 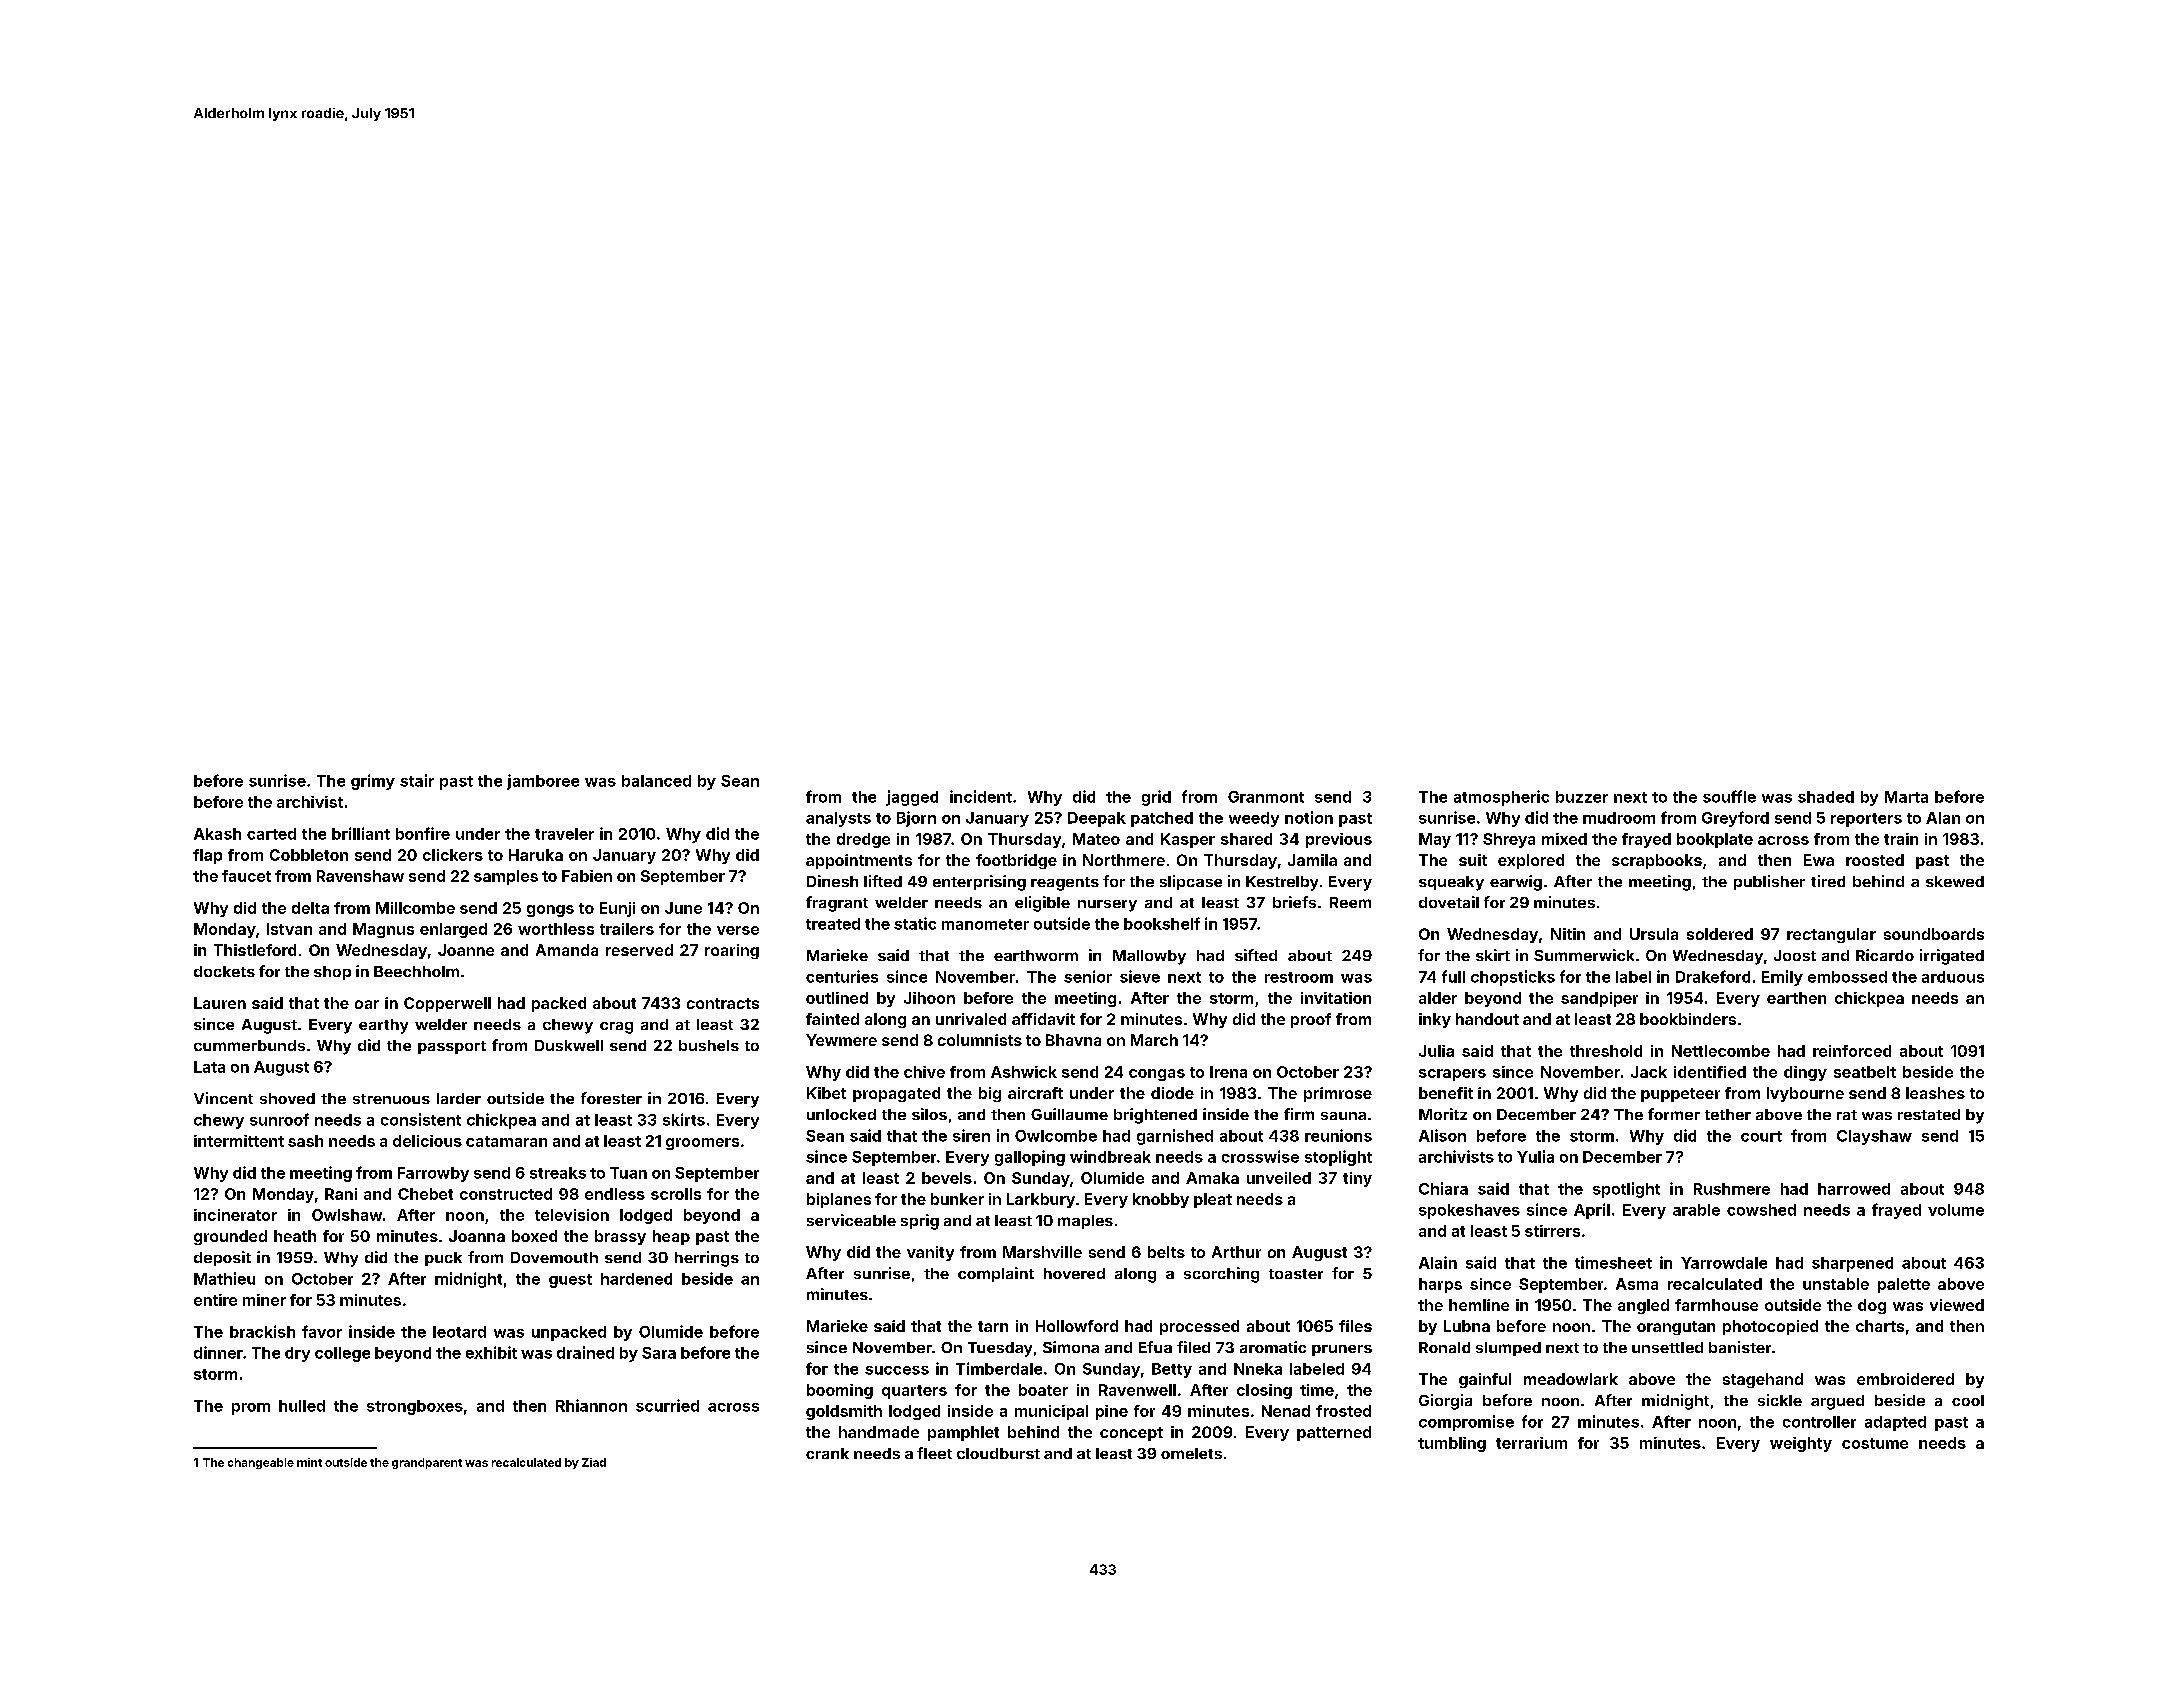 What do you see at coordinates (1582, 797) in the document?
I see `buzzer` at bounding box center [1582, 797].
